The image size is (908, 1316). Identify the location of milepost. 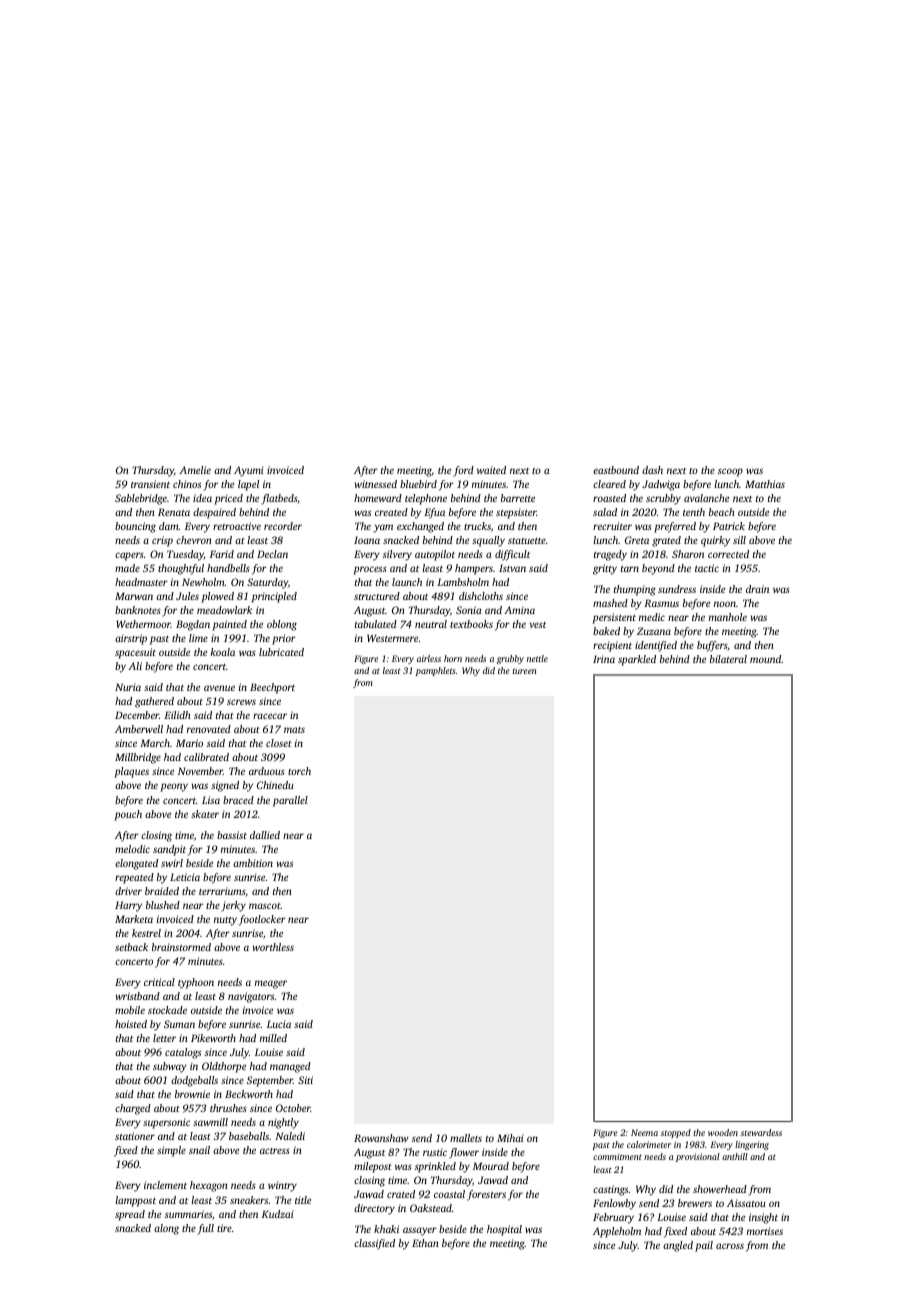
(373, 1167).
